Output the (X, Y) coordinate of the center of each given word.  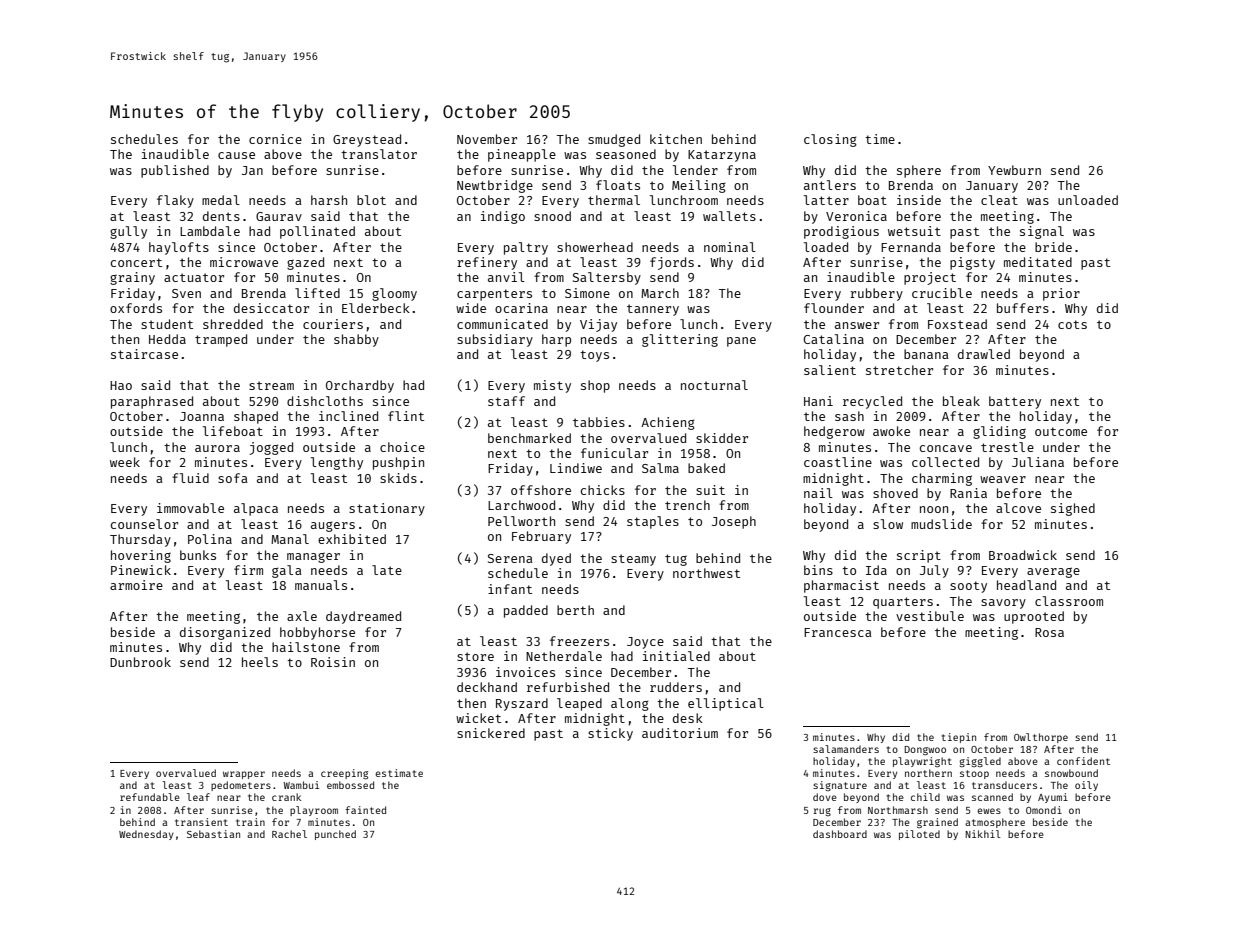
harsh (329, 200)
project (930, 278)
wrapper (244, 775)
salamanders (846, 749)
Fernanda (911, 247)
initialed (676, 656)
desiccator (271, 308)
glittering (680, 340)
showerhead (595, 247)
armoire (136, 585)
